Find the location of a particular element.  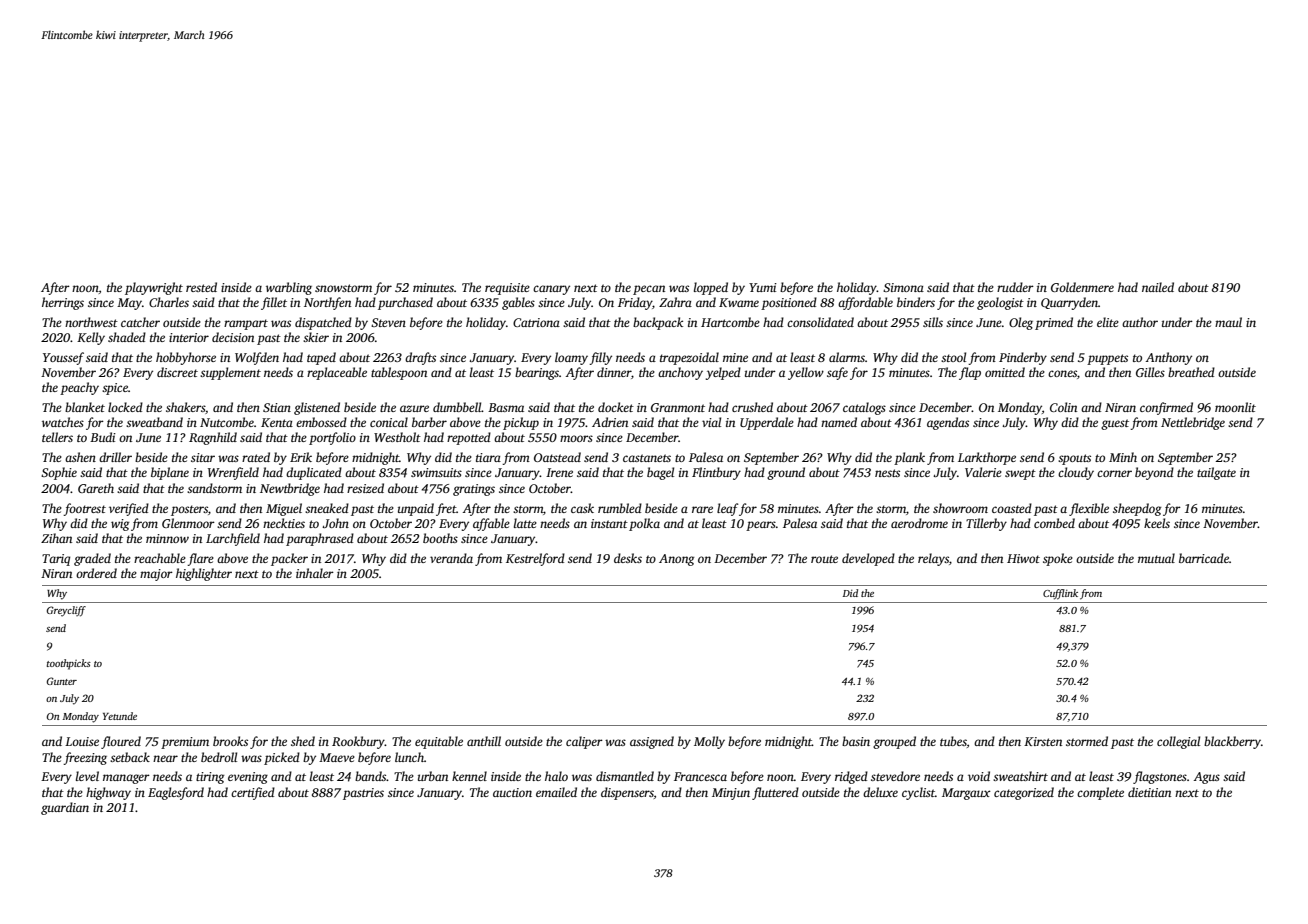

nailed is located at coordinates (1158, 287).
